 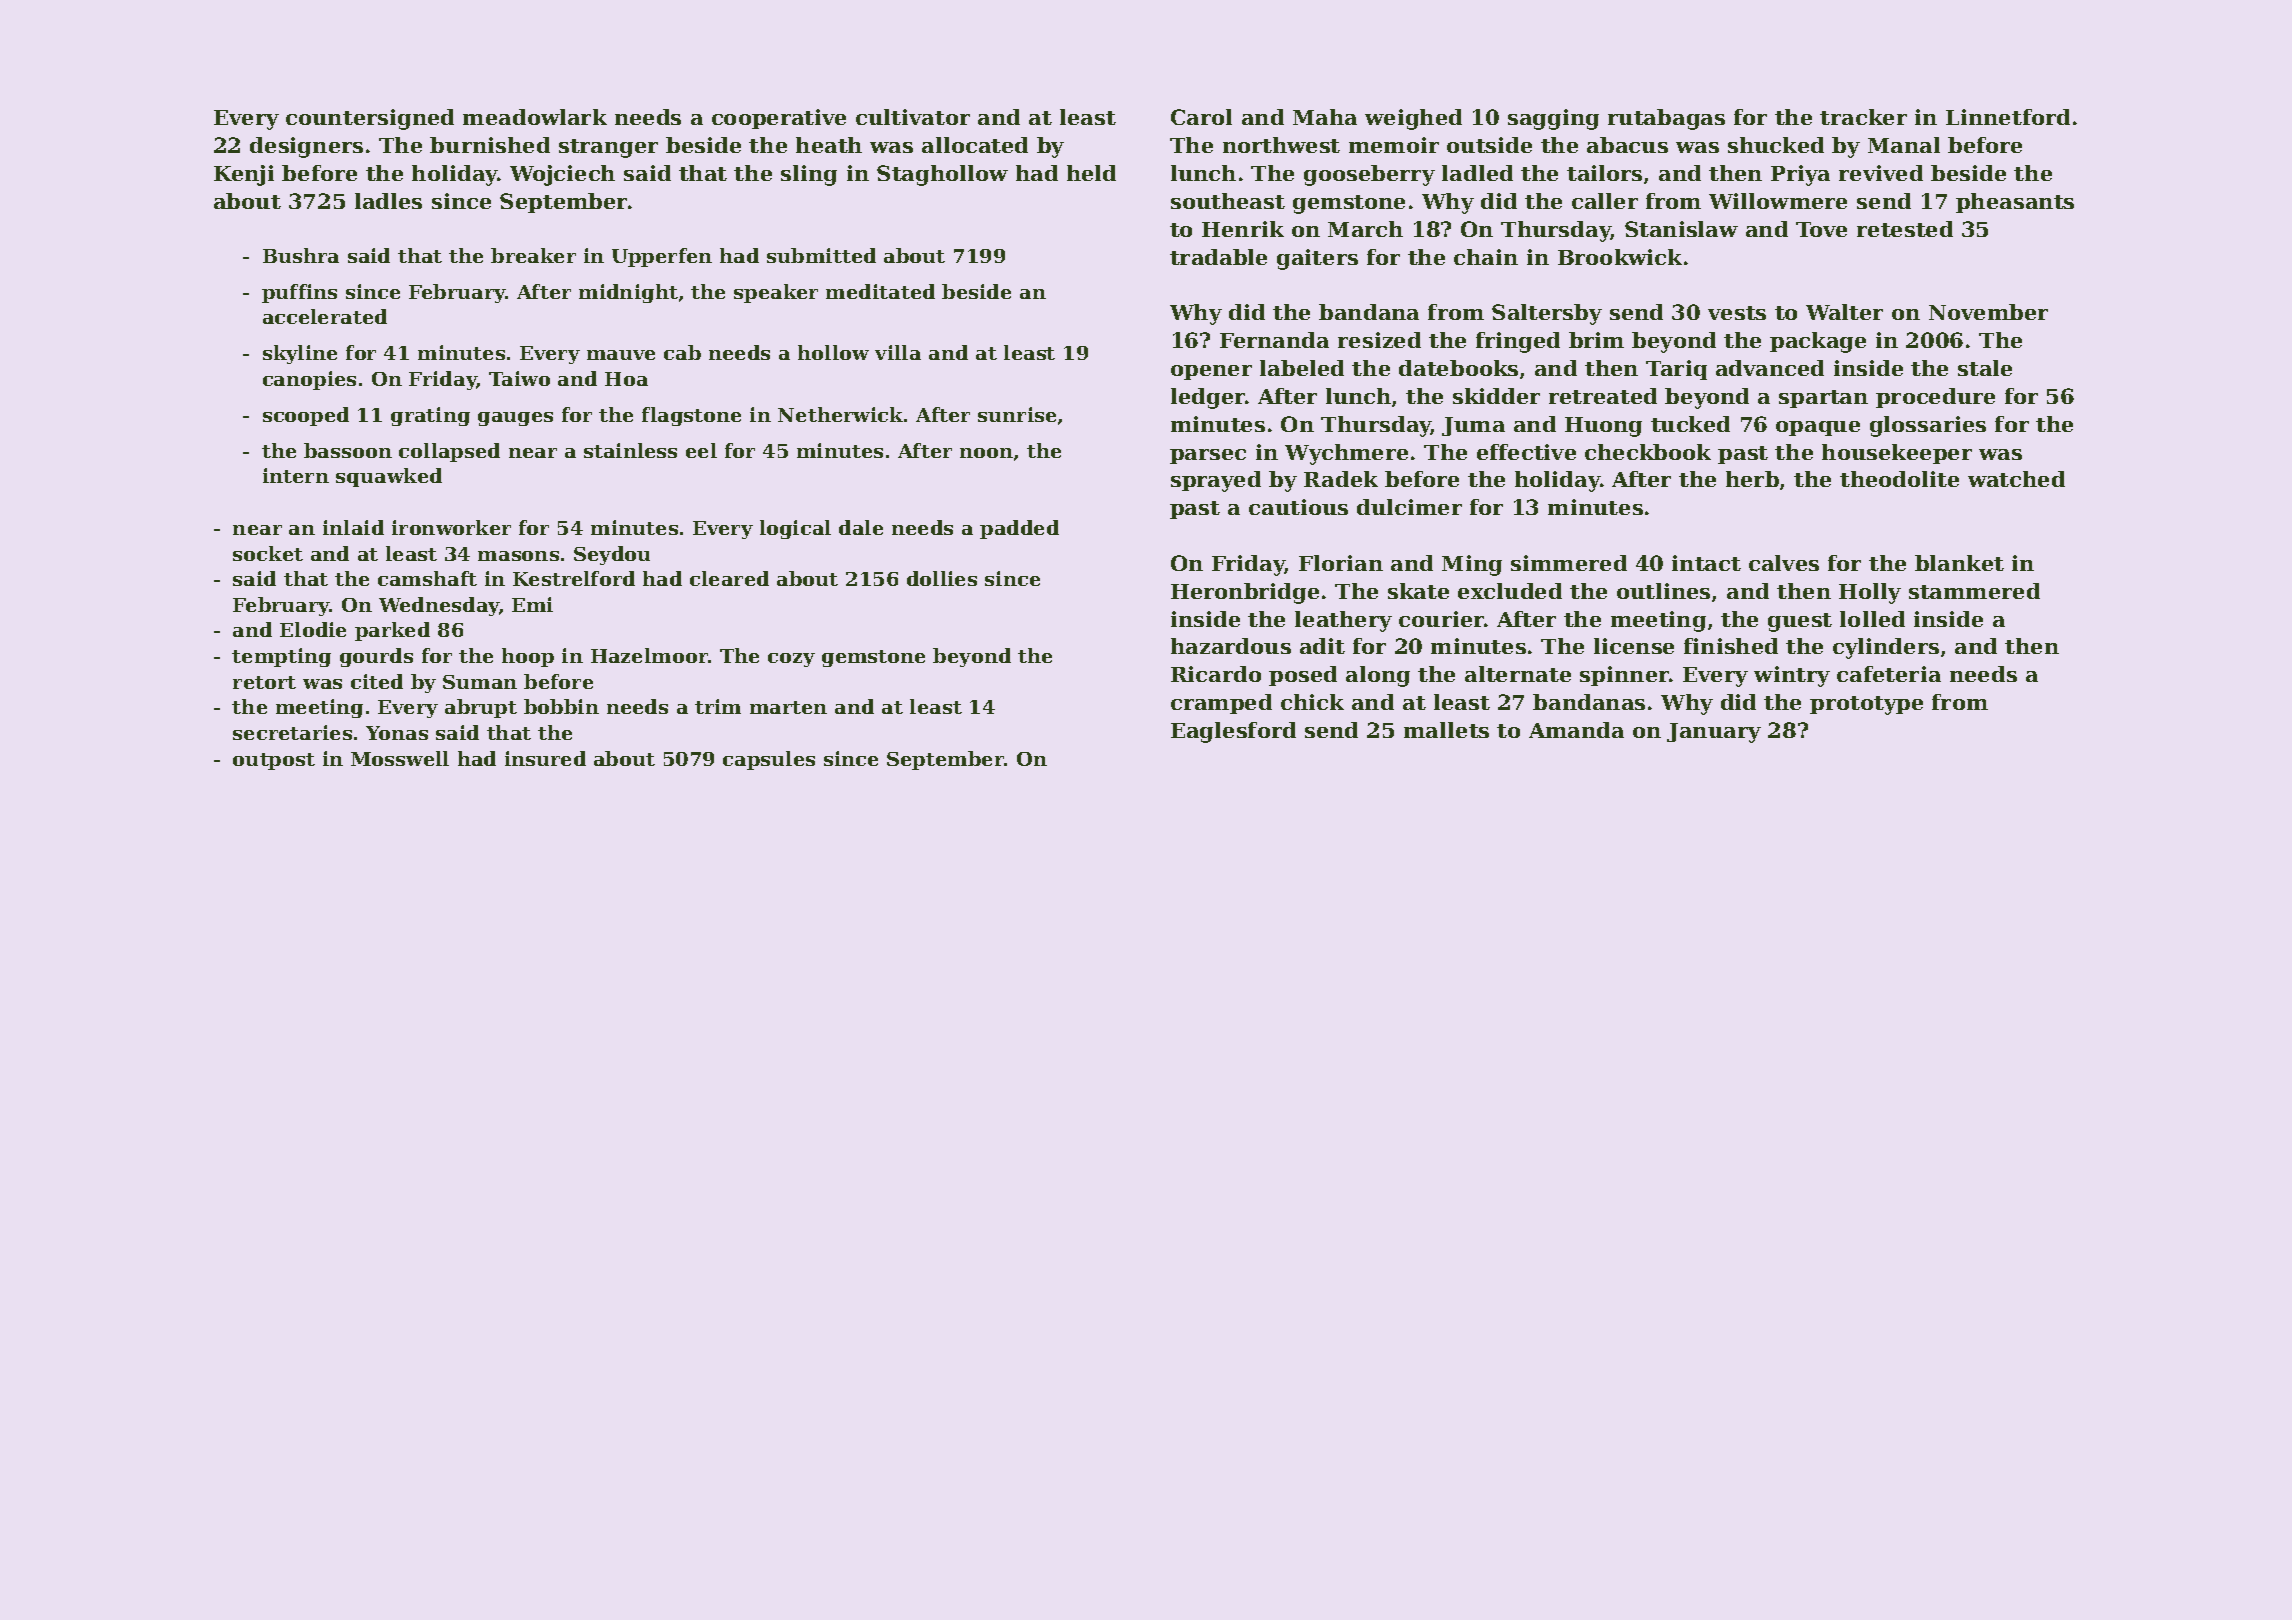 What do you see at coordinates (274, 761) in the screenshot?
I see `outpost` at bounding box center [274, 761].
